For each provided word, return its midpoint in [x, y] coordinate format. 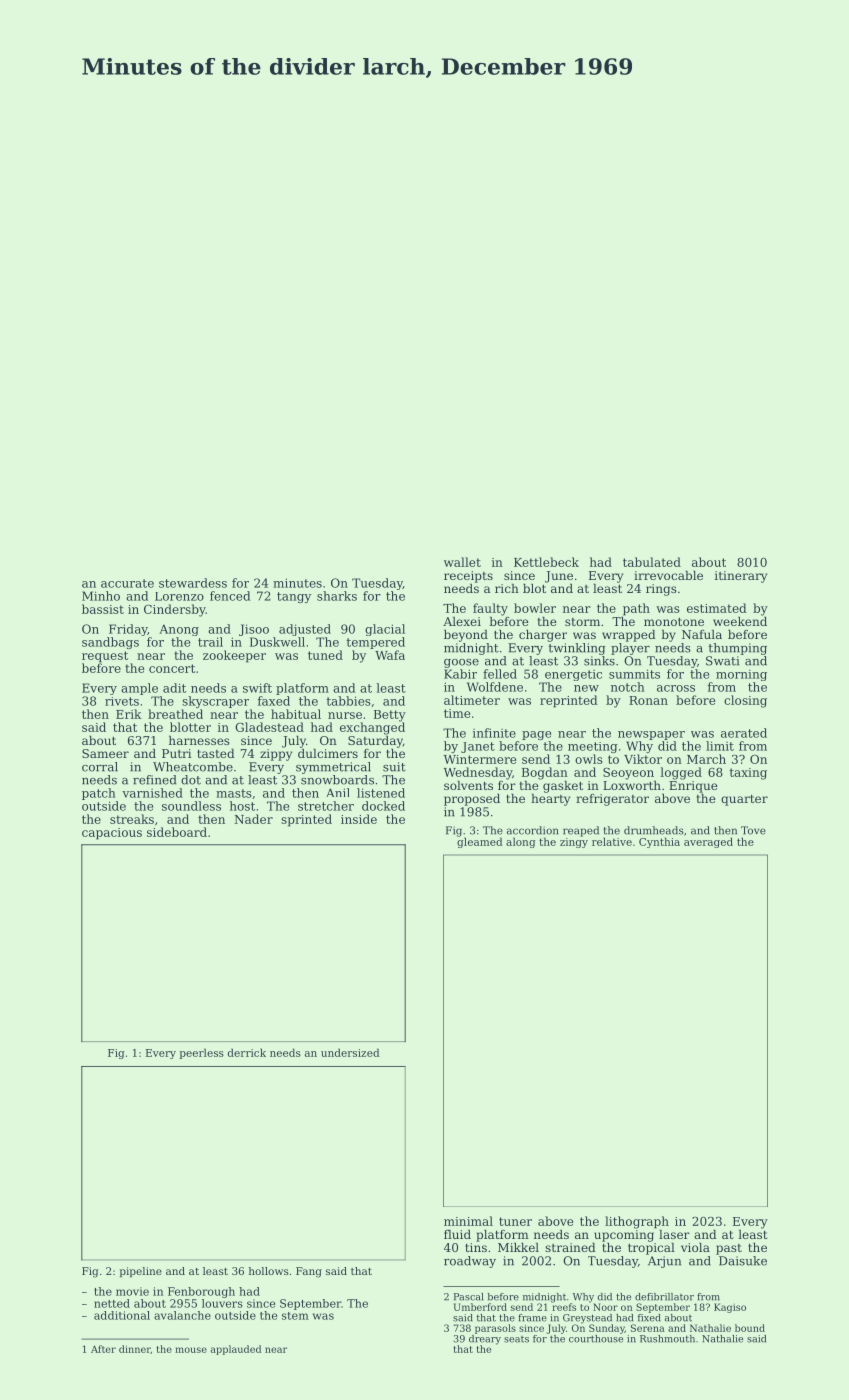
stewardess [193, 583]
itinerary [741, 577]
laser [674, 1234]
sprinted [306, 820]
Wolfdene [495, 687]
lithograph [637, 1222]
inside [359, 819]
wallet [462, 562]
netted [112, 1303]
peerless [201, 1053]
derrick [247, 1052]
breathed [175, 714]
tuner [515, 1221]
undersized [350, 1052]
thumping [738, 649]
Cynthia [659, 842]
